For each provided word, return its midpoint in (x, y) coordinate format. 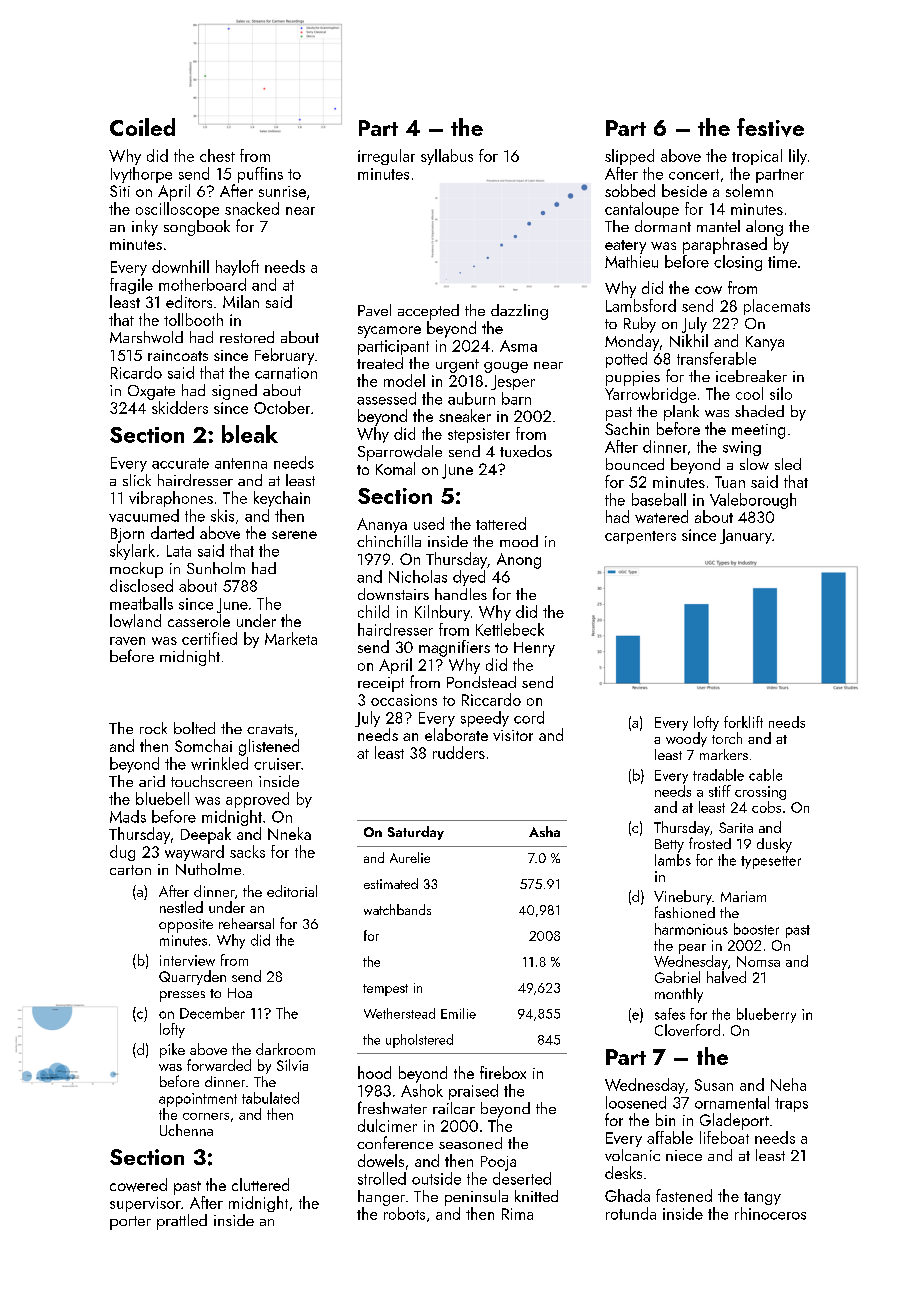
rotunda (631, 1213)
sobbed (630, 190)
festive (770, 127)
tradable (718, 775)
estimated (391, 883)
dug (122, 853)
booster (756, 929)
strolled (382, 1178)
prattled (182, 1222)
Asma (518, 346)
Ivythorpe (141, 175)
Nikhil (689, 340)
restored (247, 337)
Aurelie (410, 857)
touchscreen (211, 781)
